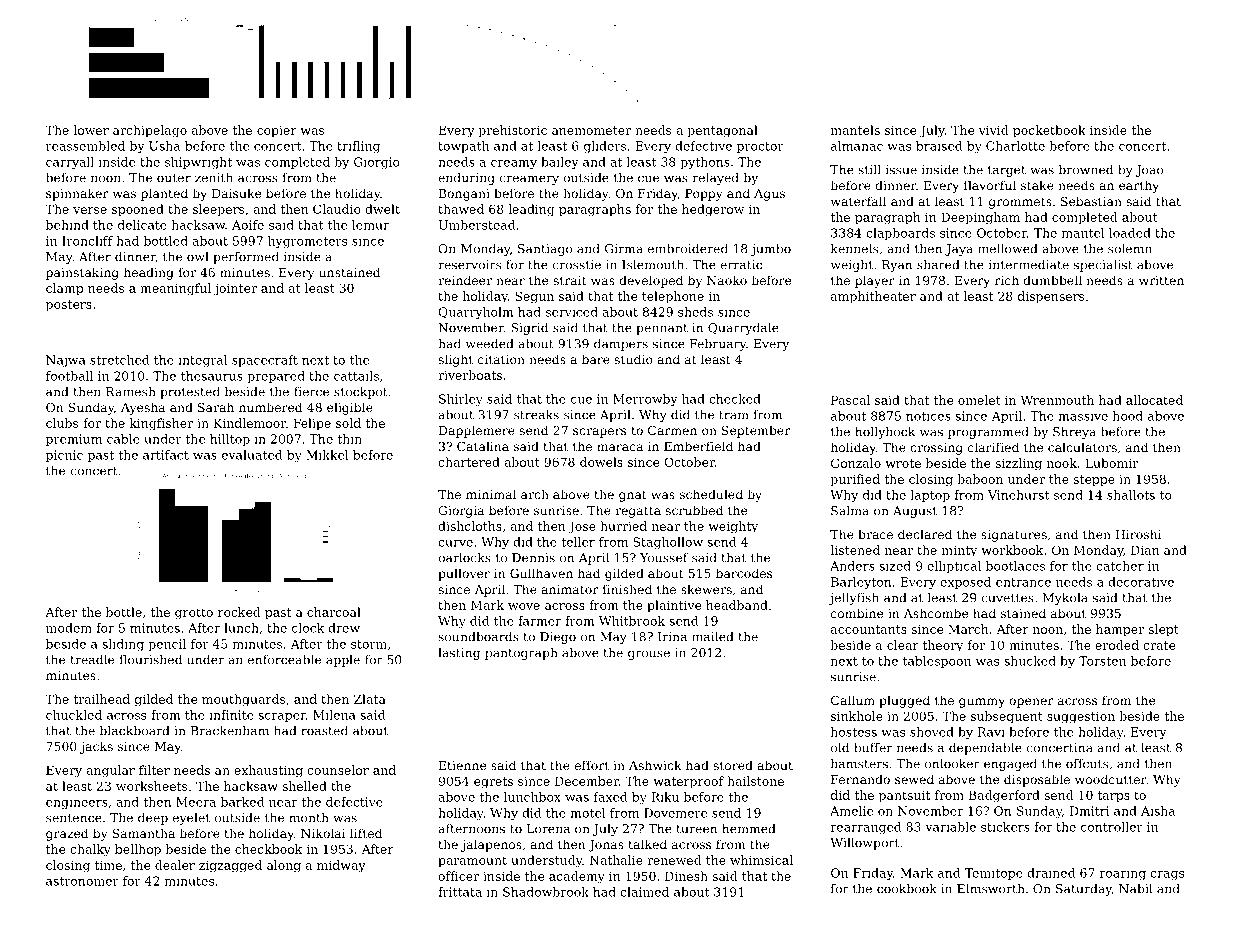 The image size is (1233, 952). What do you see at coordinates (62, 423) in the screenshot?
I see `clubs` at bounding box center [62, 423].
